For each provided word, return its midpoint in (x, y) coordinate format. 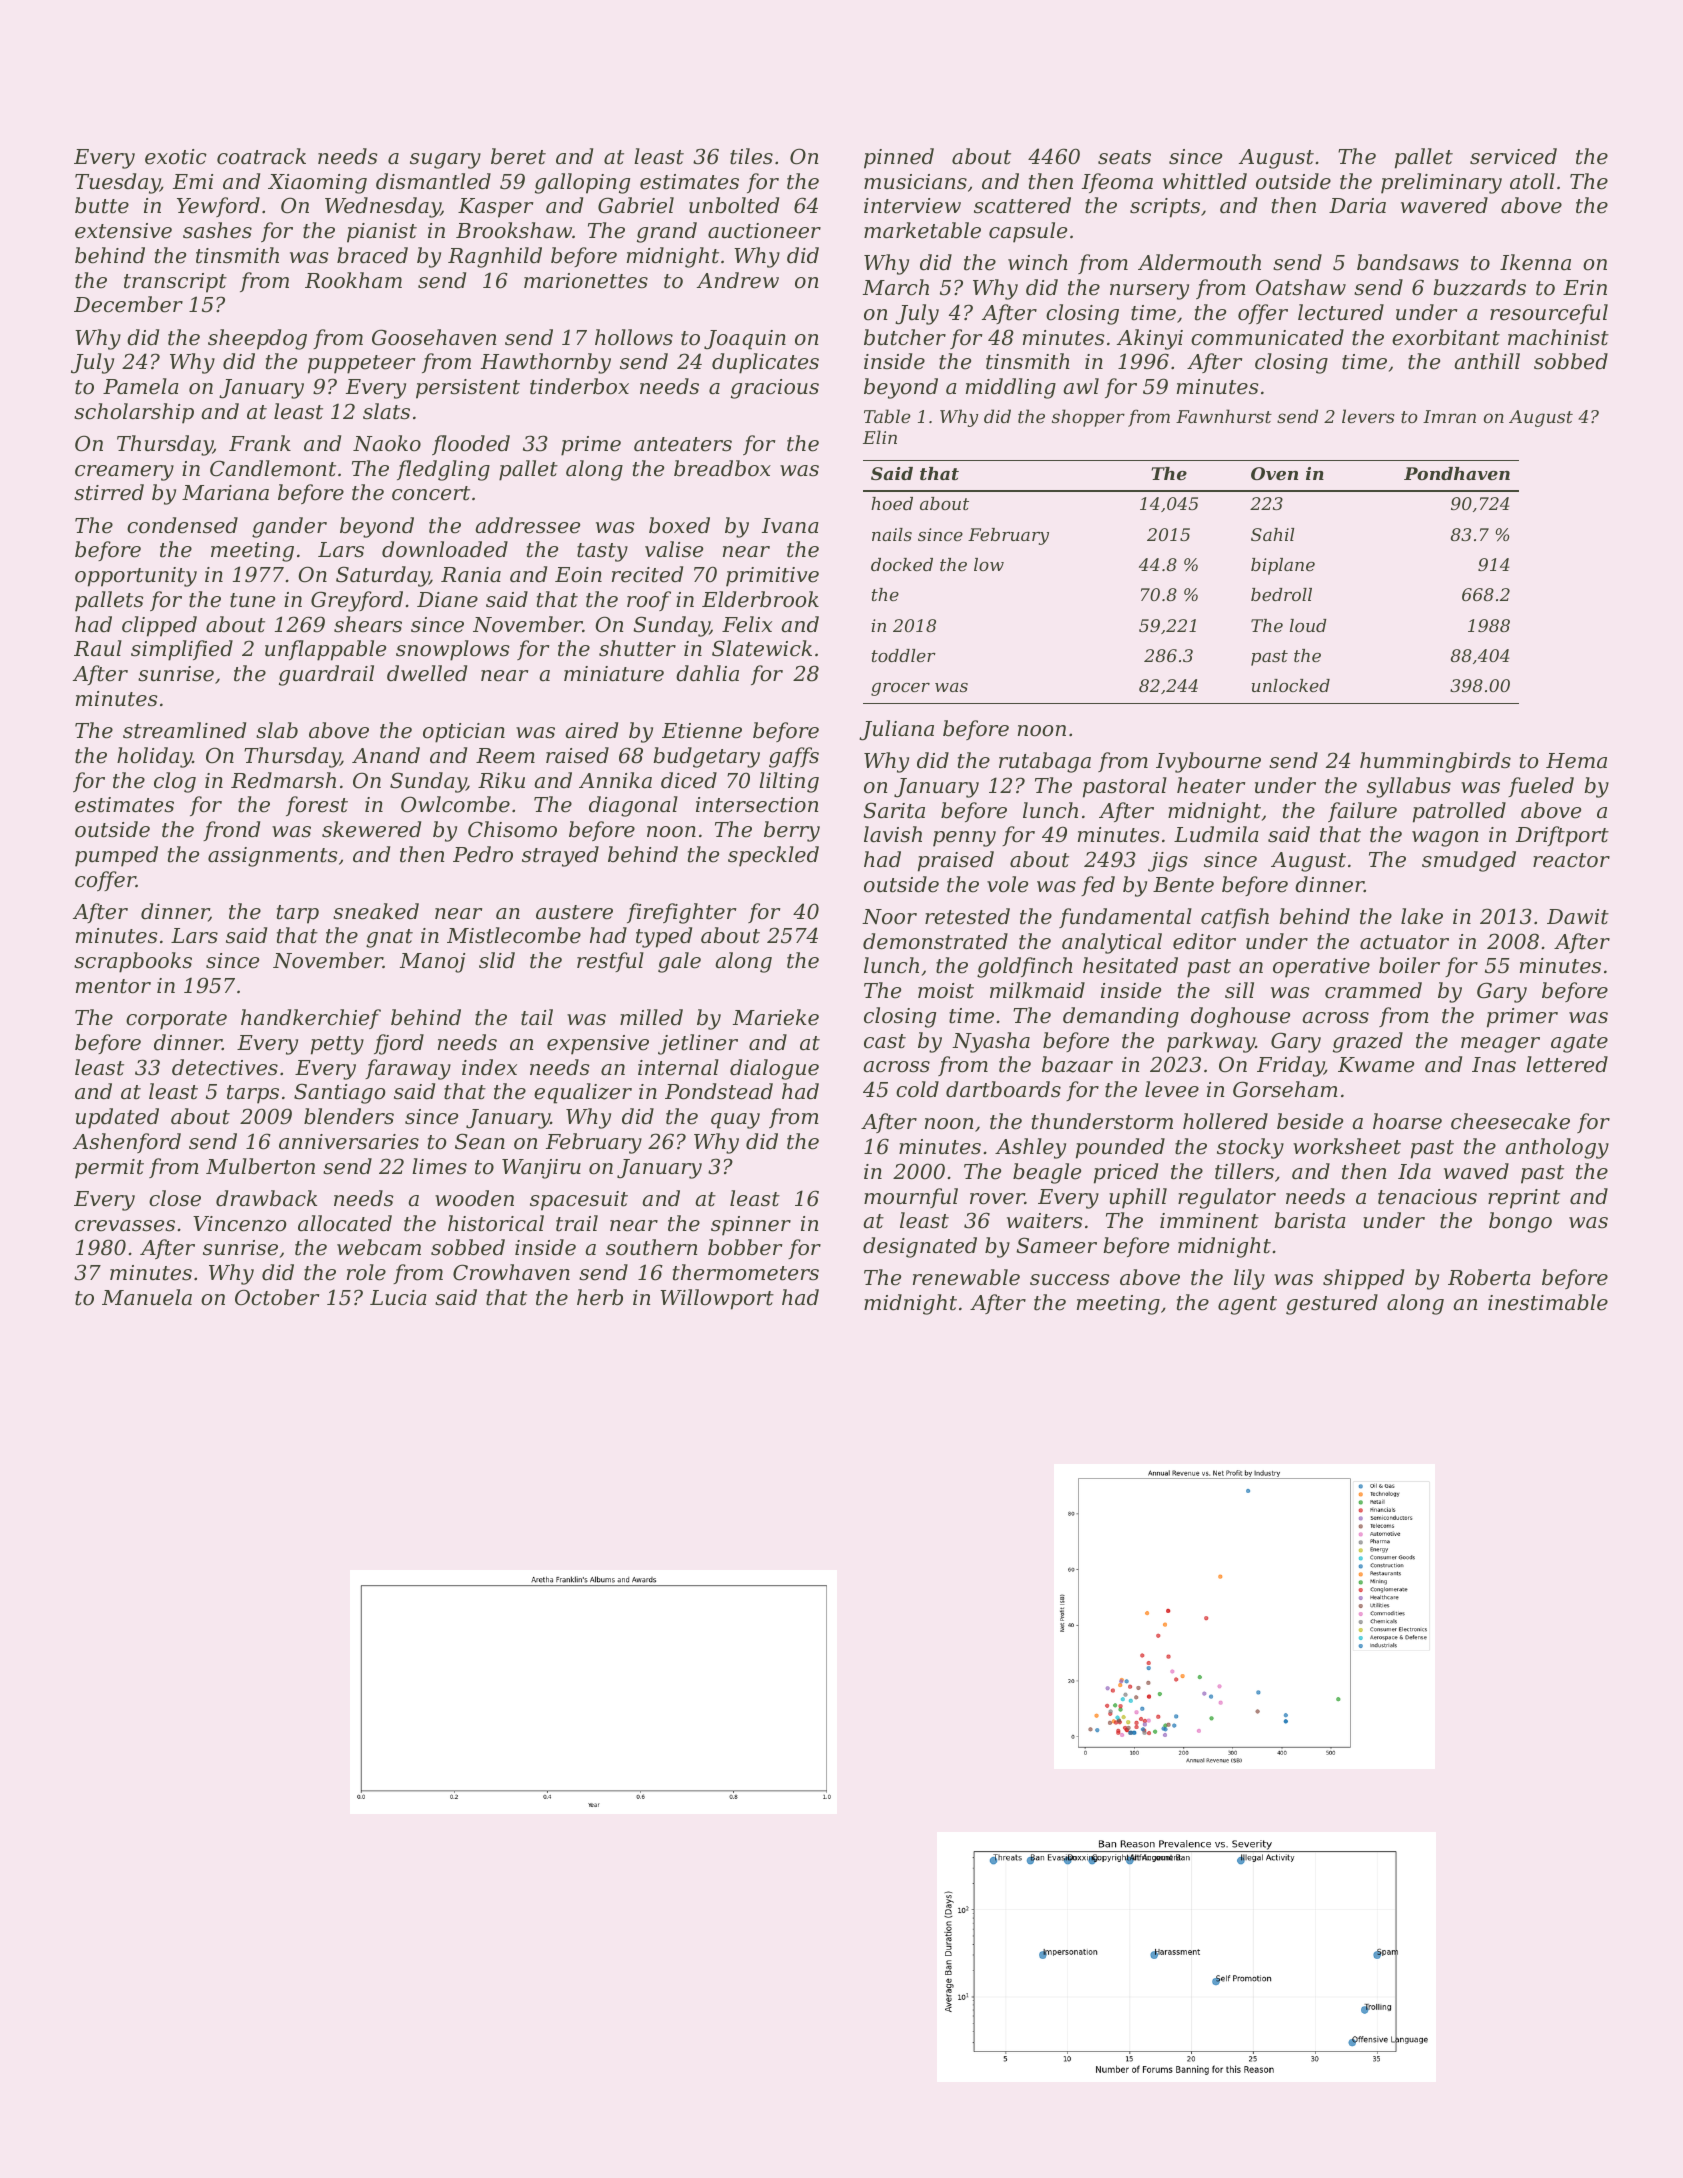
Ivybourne (1208, 762)
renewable (966, 1277)
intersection (757, 805)
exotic (176, 157)
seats (1124, 157)
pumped (116, 856)
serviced (1513, 156)
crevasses (125, 1226)
